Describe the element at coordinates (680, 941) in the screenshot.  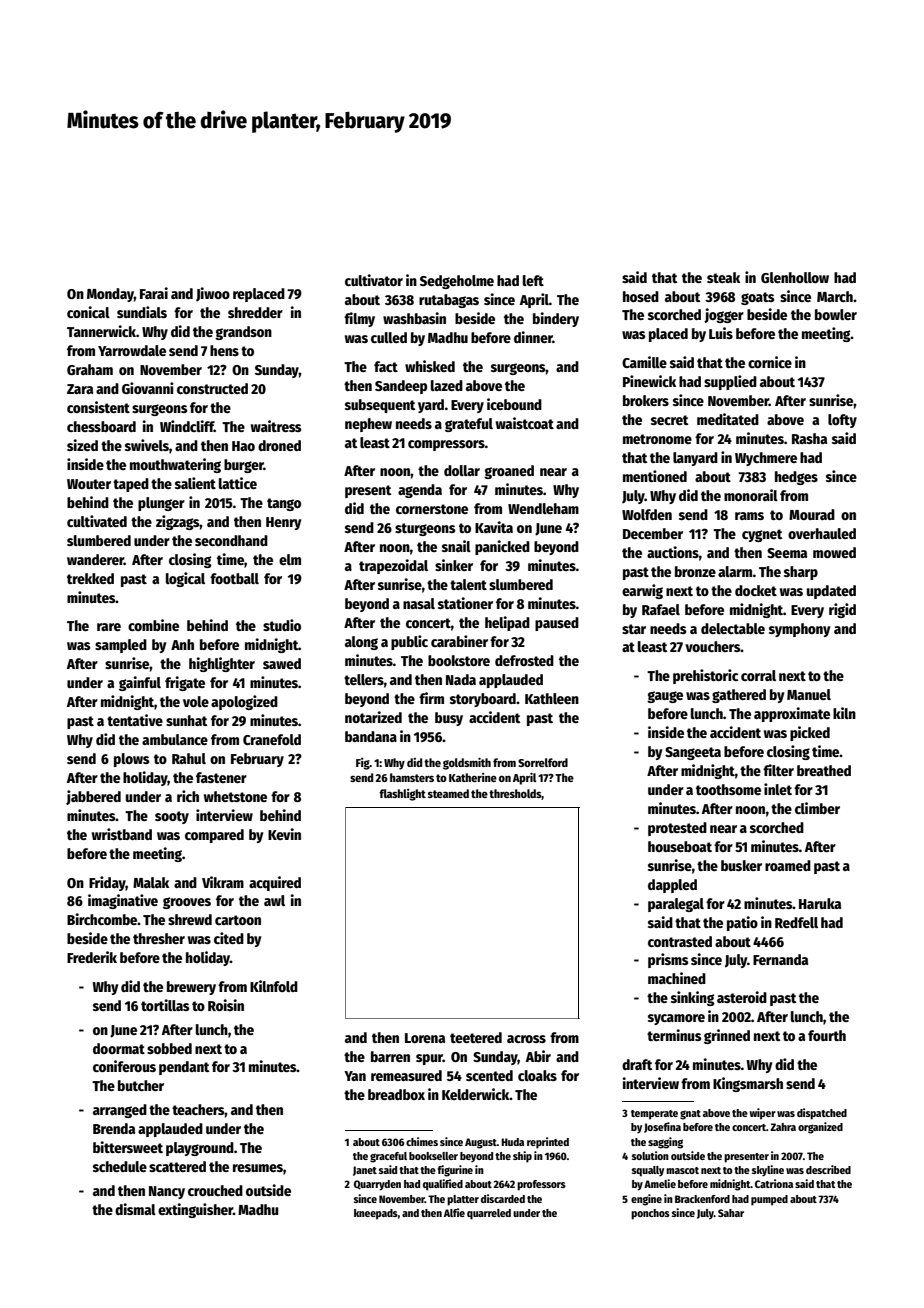
I see `contrasted` at that location.
